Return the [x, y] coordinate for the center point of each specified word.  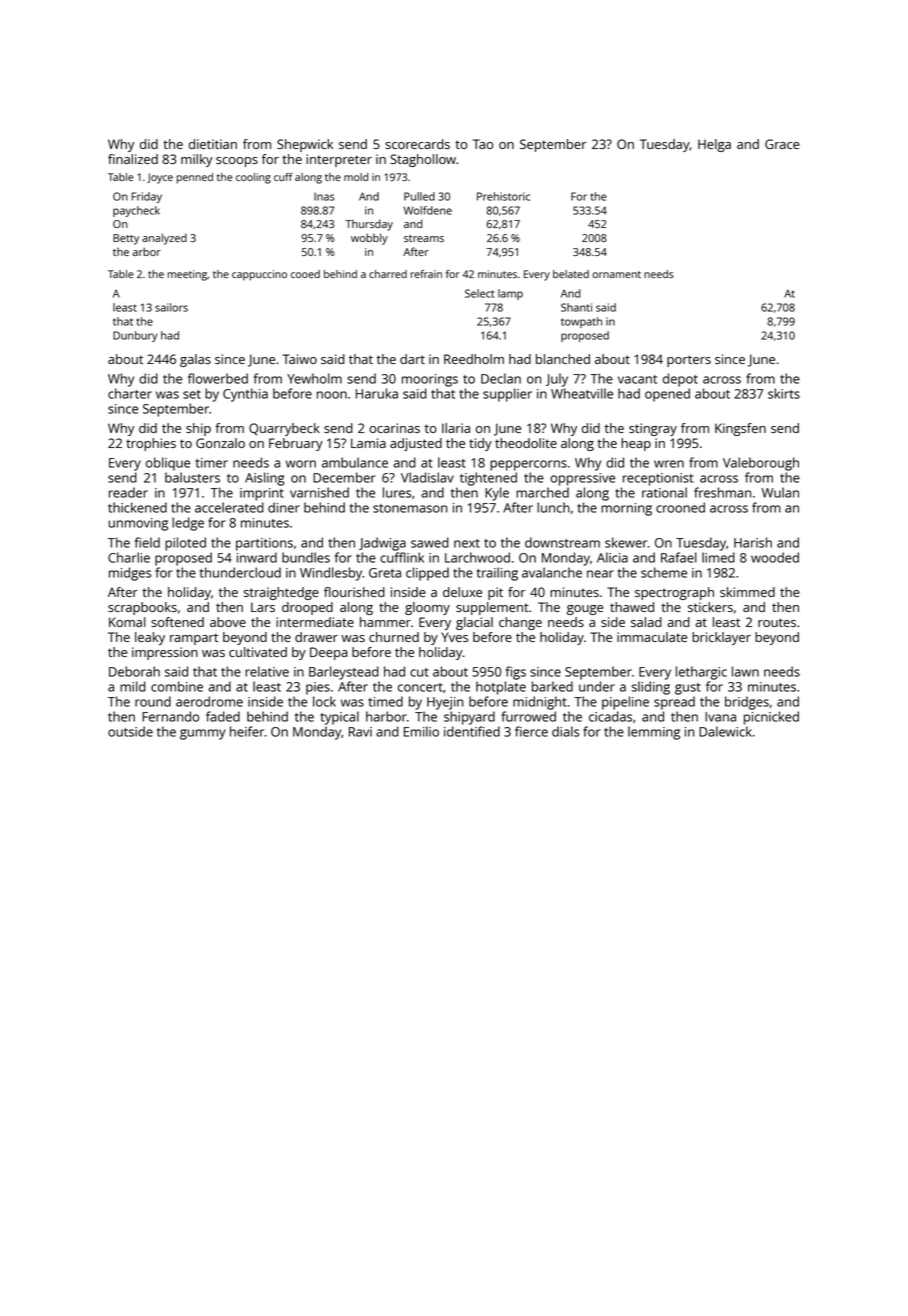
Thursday [369, 225]
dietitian [213, 144]
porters [689, 361]
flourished [354, 592]
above [228, 622]
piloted [185, 544]
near [600, 574]
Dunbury [135, 336]
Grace [782, 144]
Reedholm [474, 359]
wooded [775, 557]
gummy [203, 734]
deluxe [462, 592]
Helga [714, 145]
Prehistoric [503, 196]
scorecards [417, 144]
